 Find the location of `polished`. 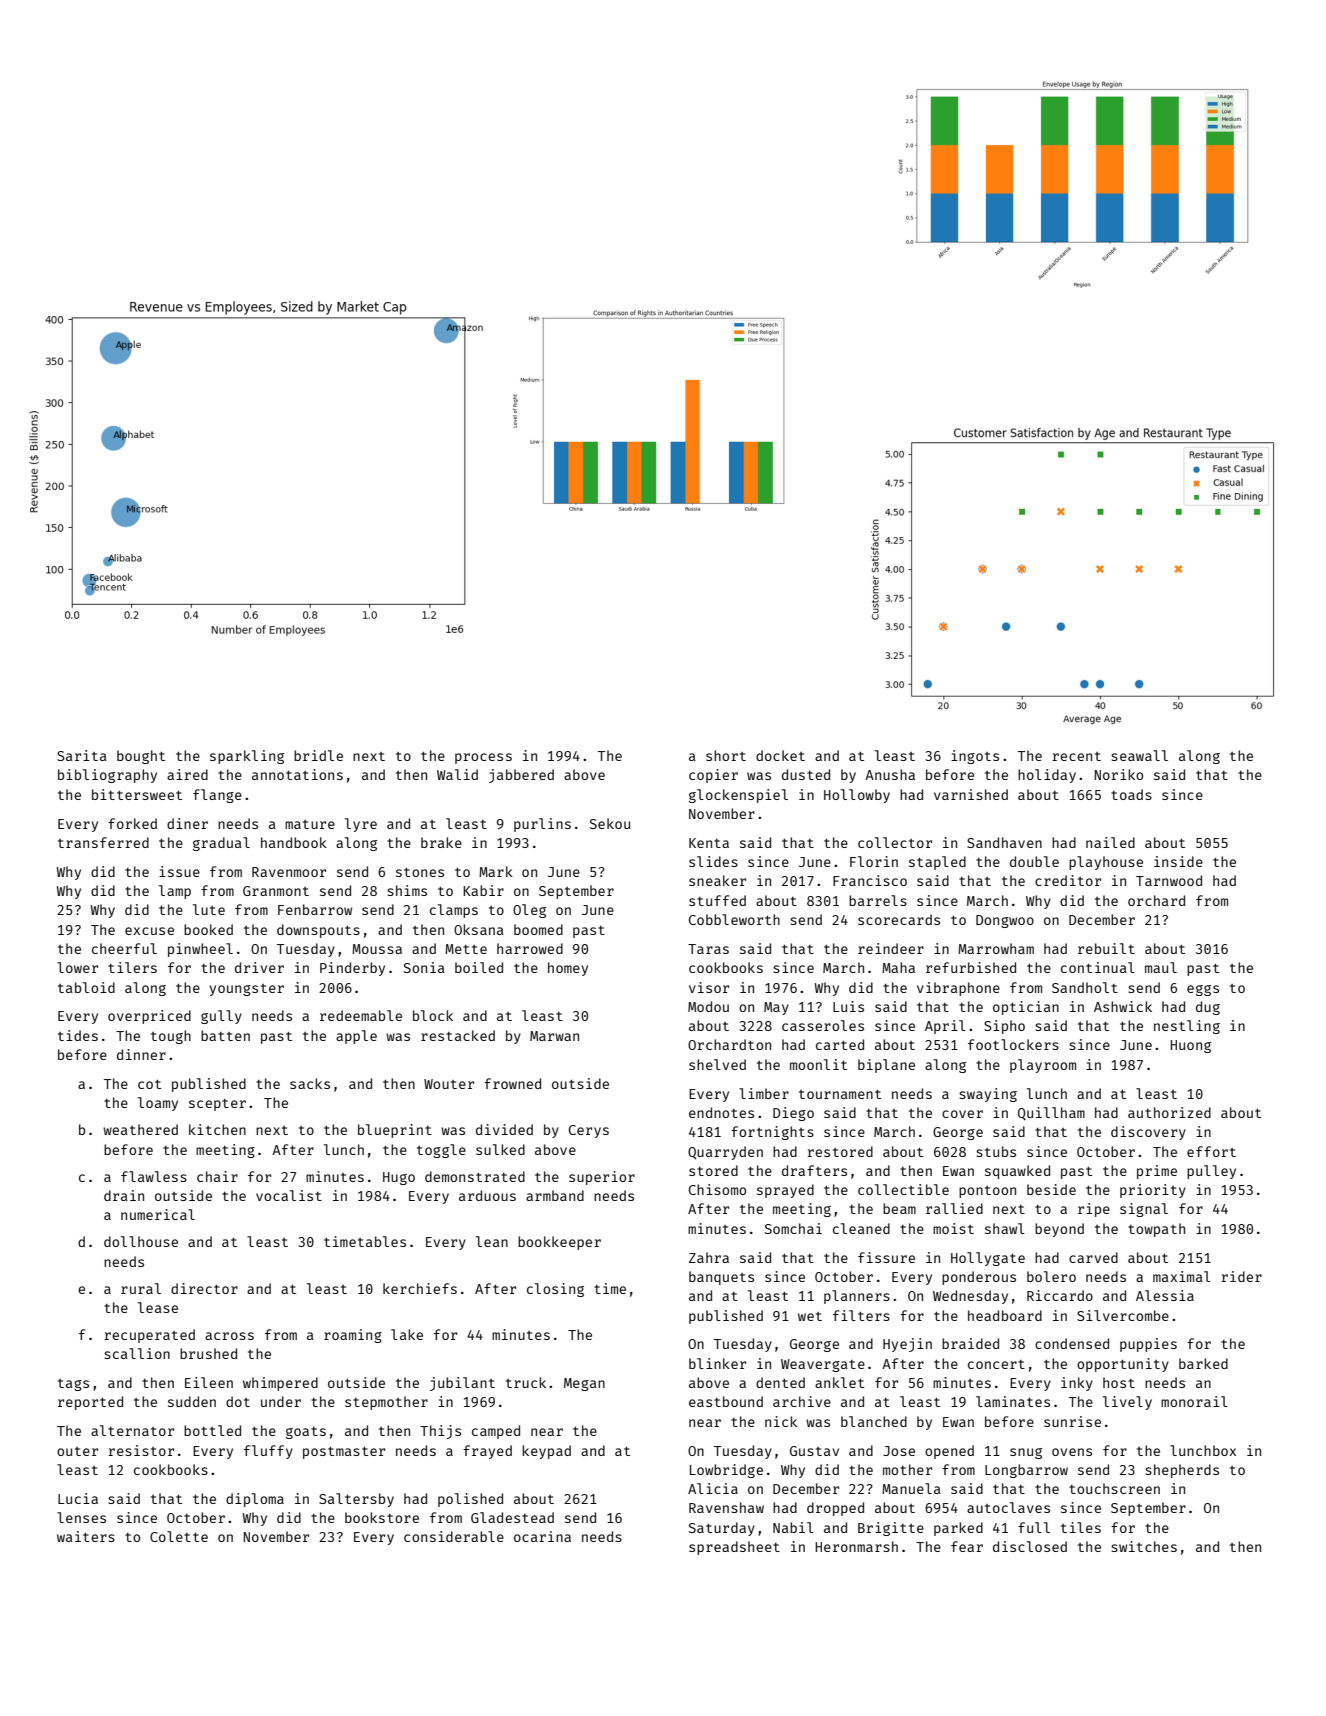

polished is located at coordinates (470, 1500).
